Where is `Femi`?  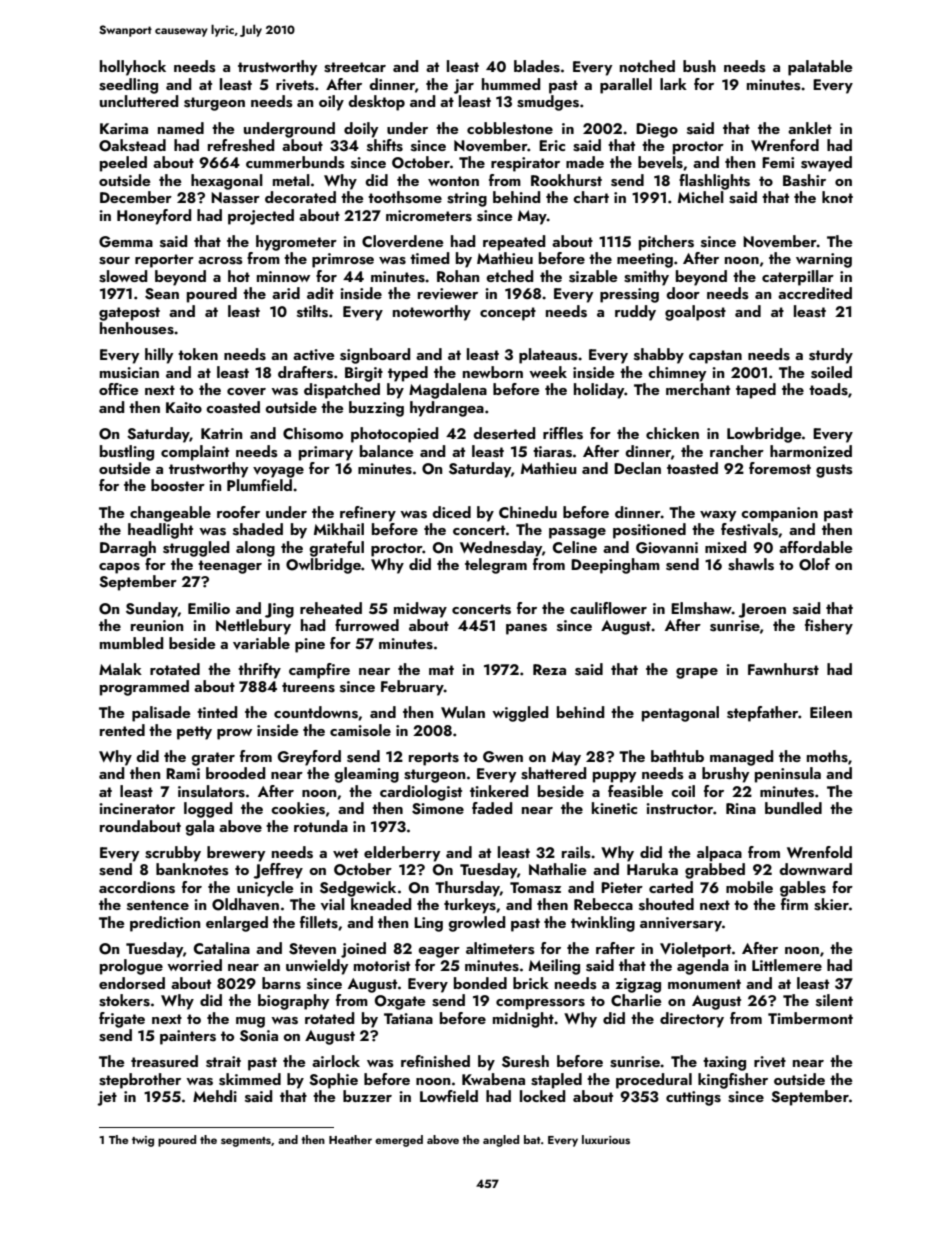 Femi is located at coordinates (778, 162).
